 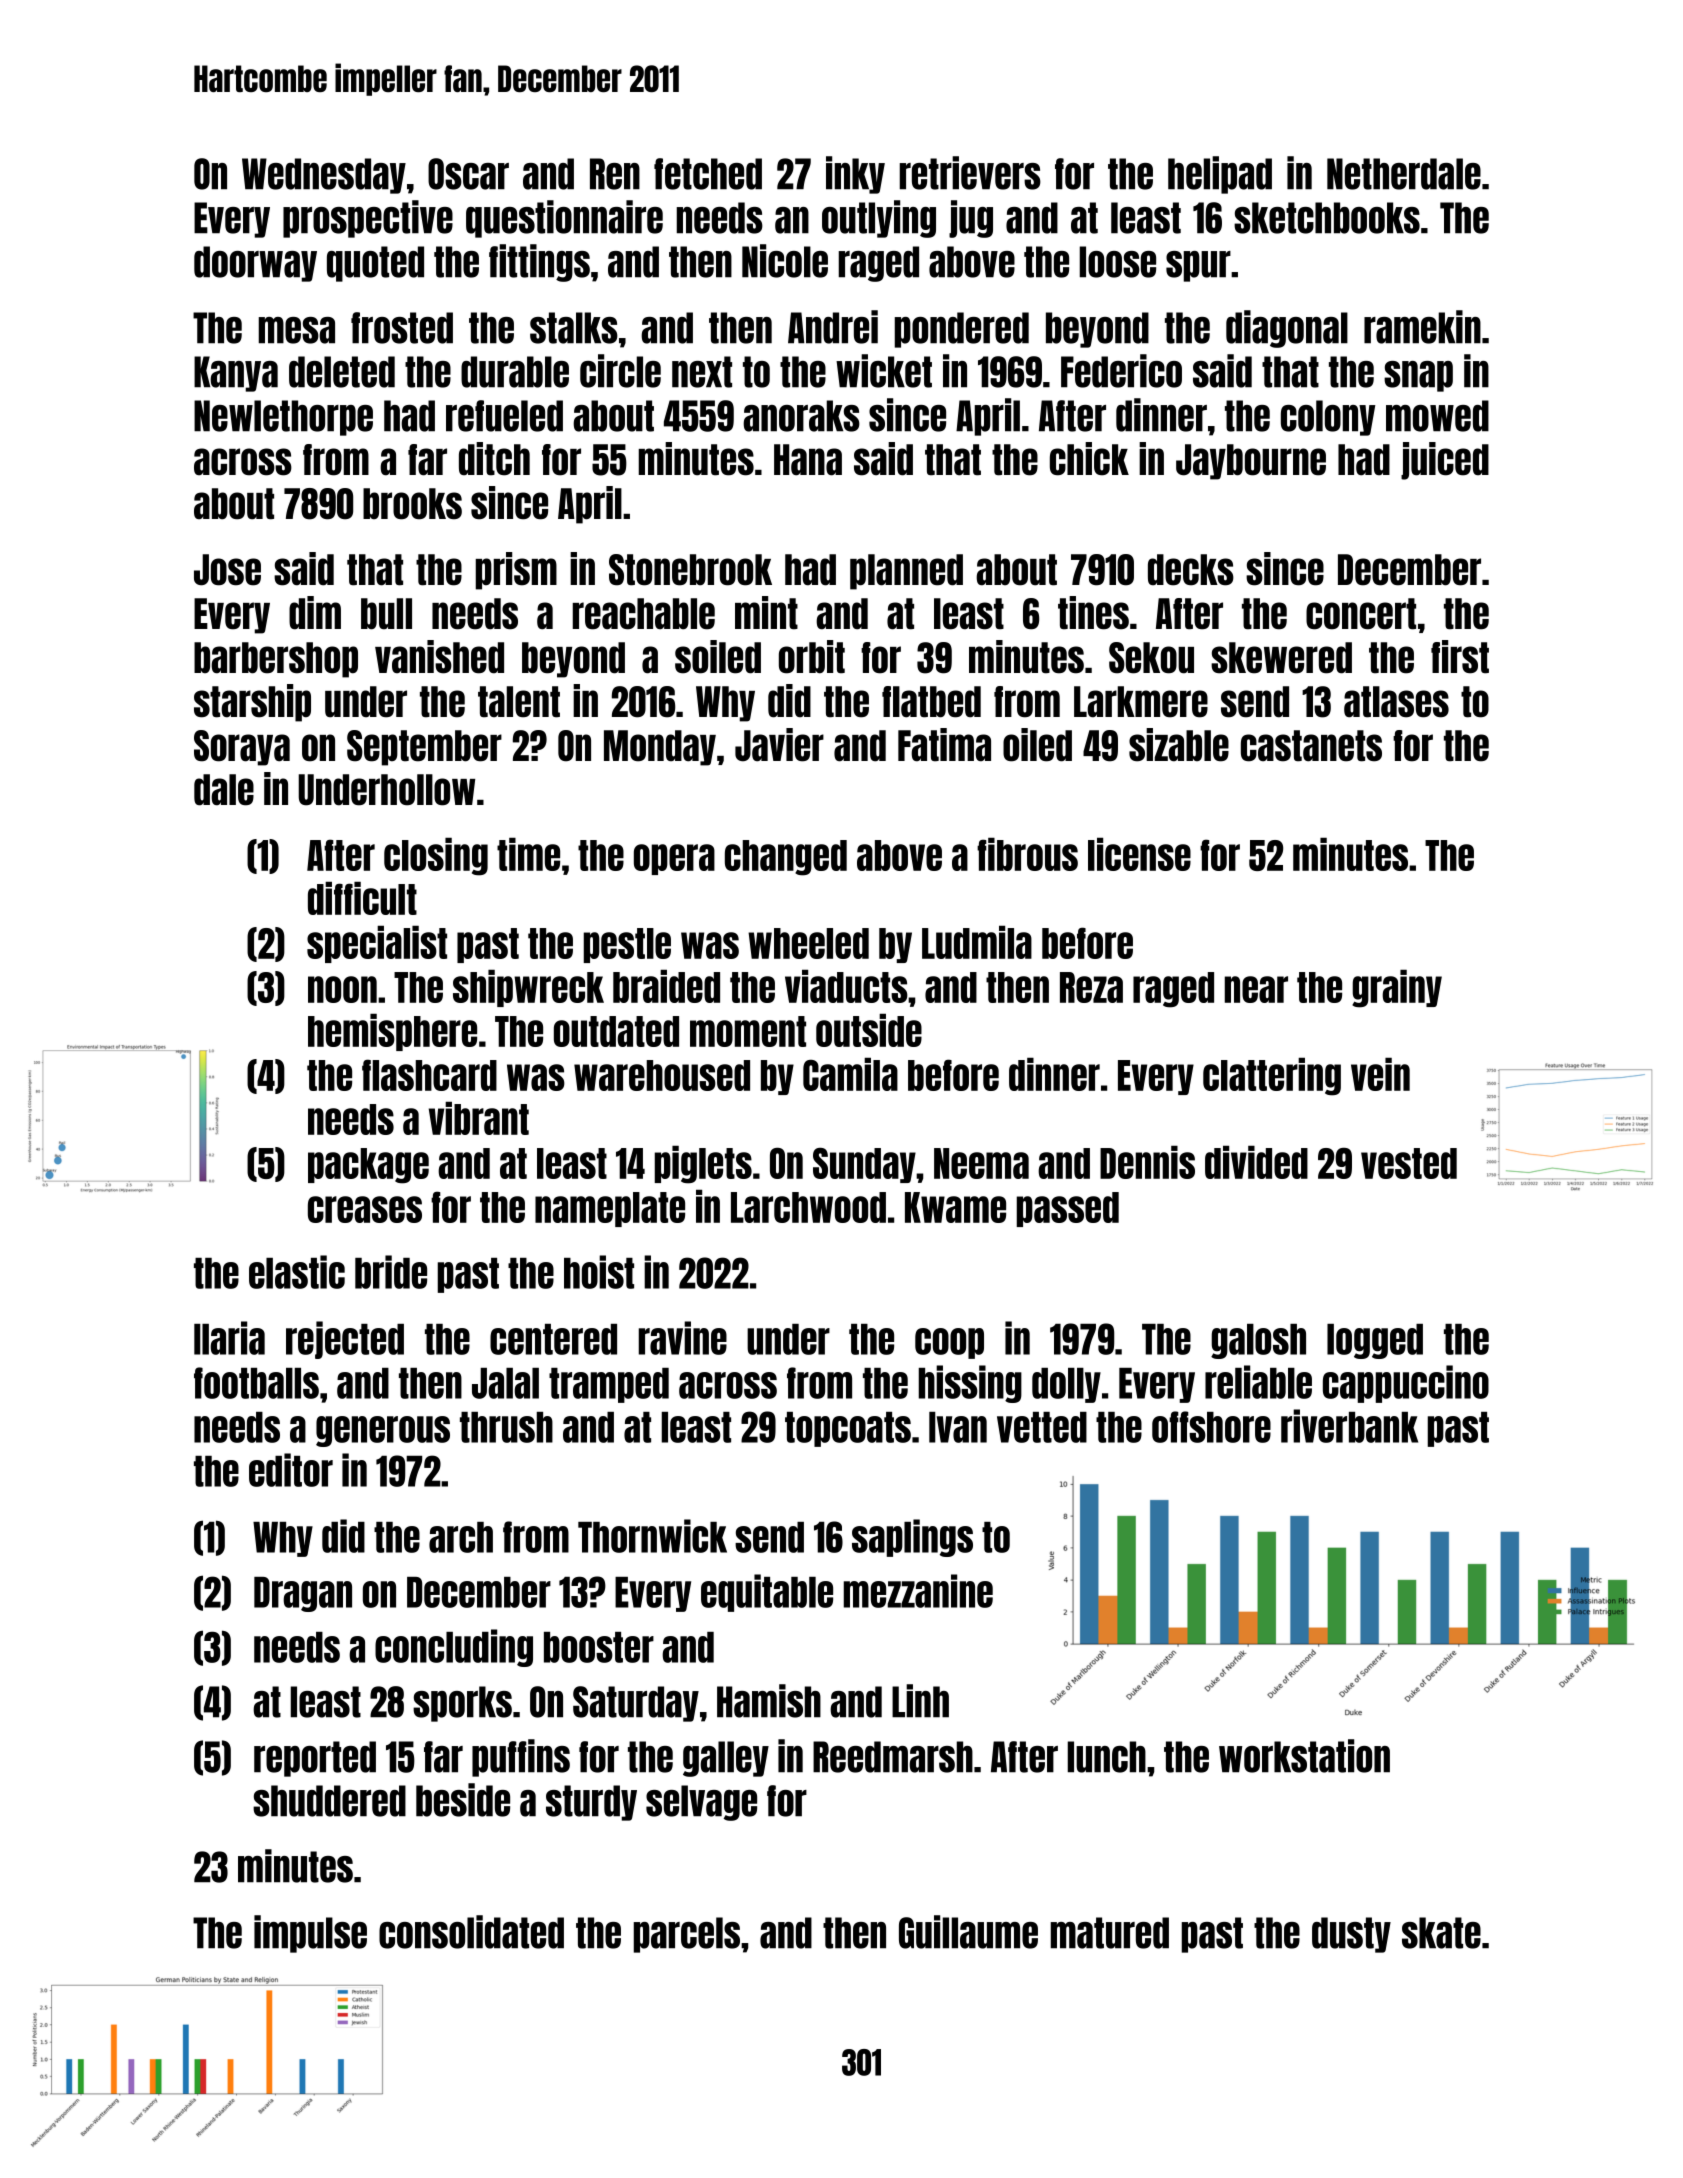 What do you see at coordinates (1441, 1933) in the image?
I see `skate` at bounding box center [1441, 1933].
